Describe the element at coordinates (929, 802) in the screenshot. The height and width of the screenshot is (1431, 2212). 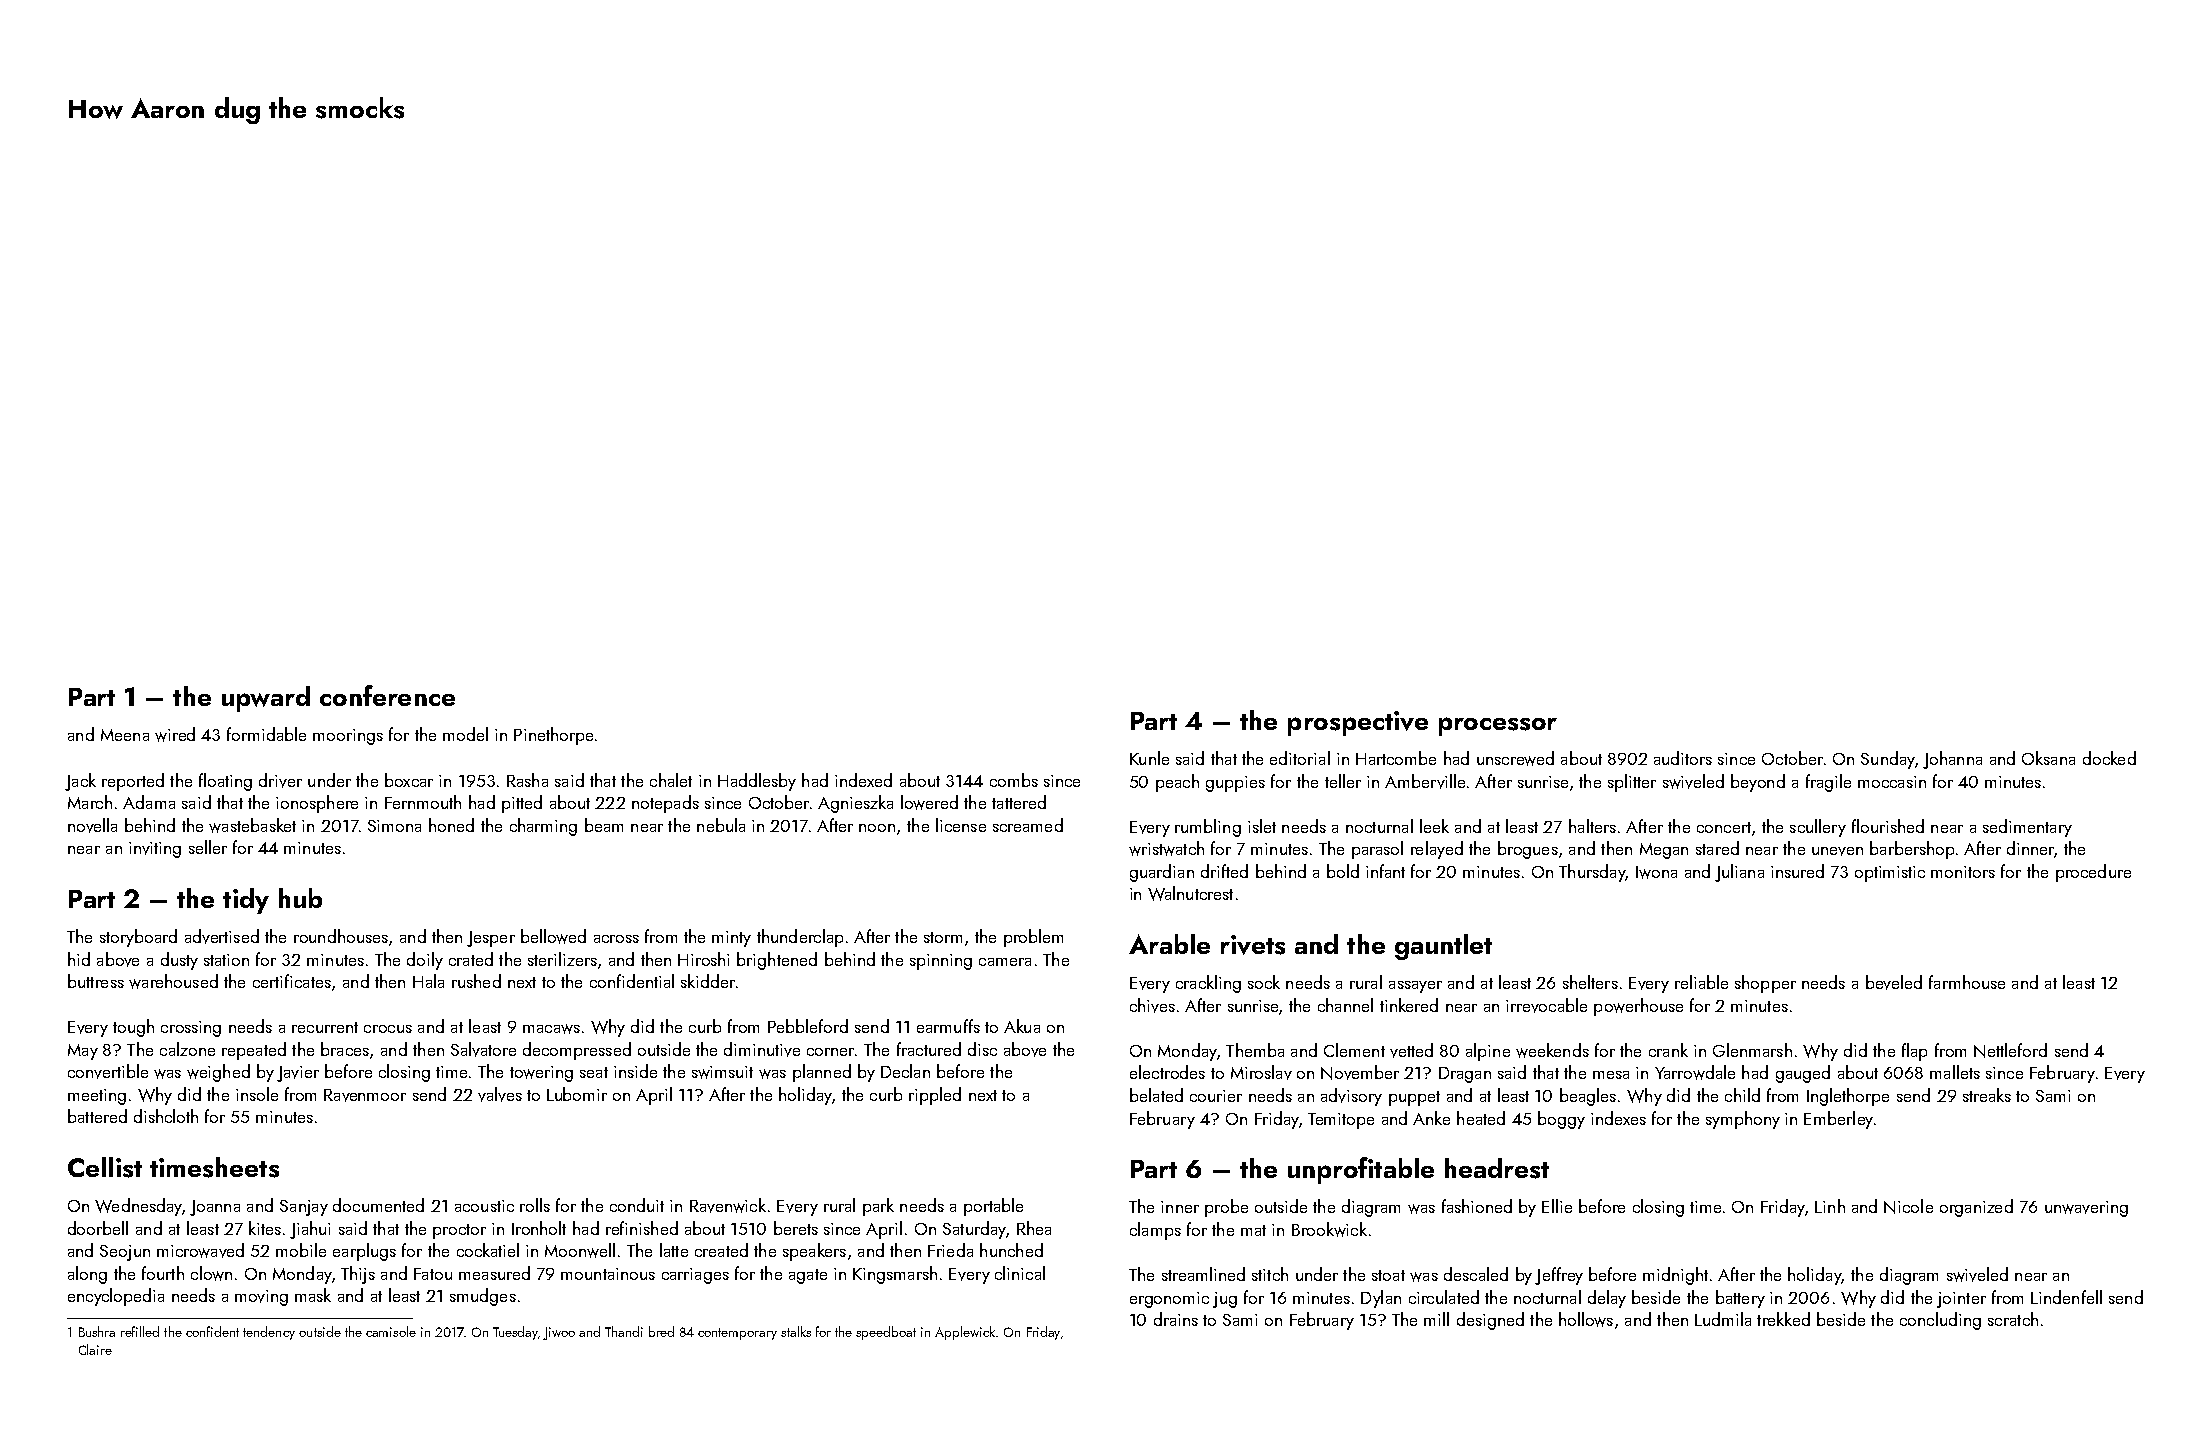
I see `lowered` at that location.
